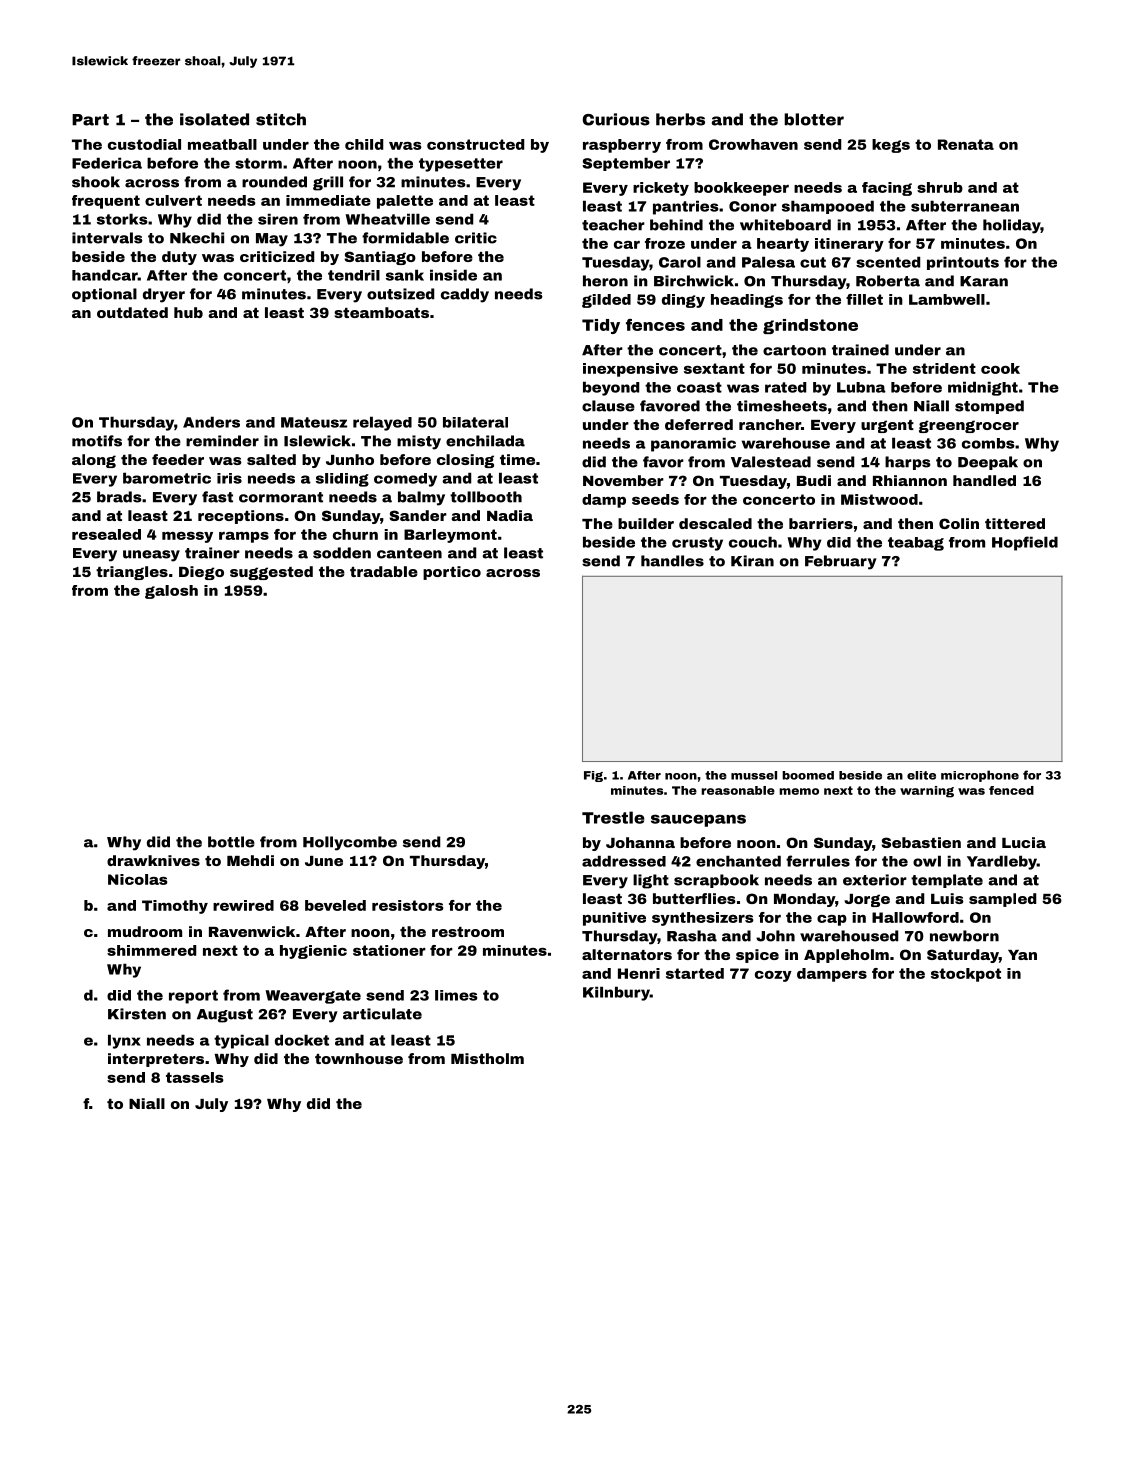 This screenshot has height=1468, width=1134. I want to click on Rasha, so click(692, 936).
